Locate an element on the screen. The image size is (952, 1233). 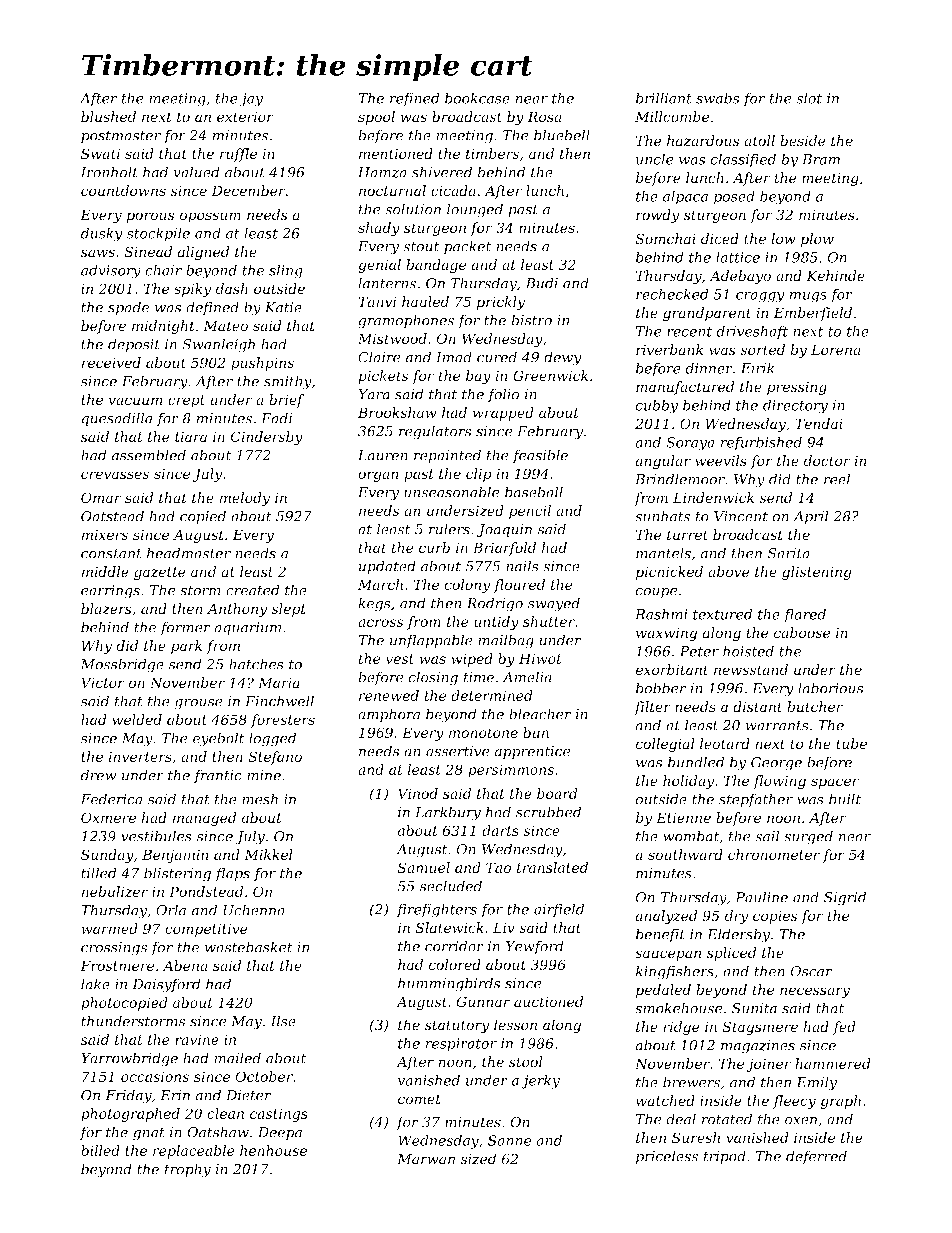
built is located at coordinates (845, 799).
